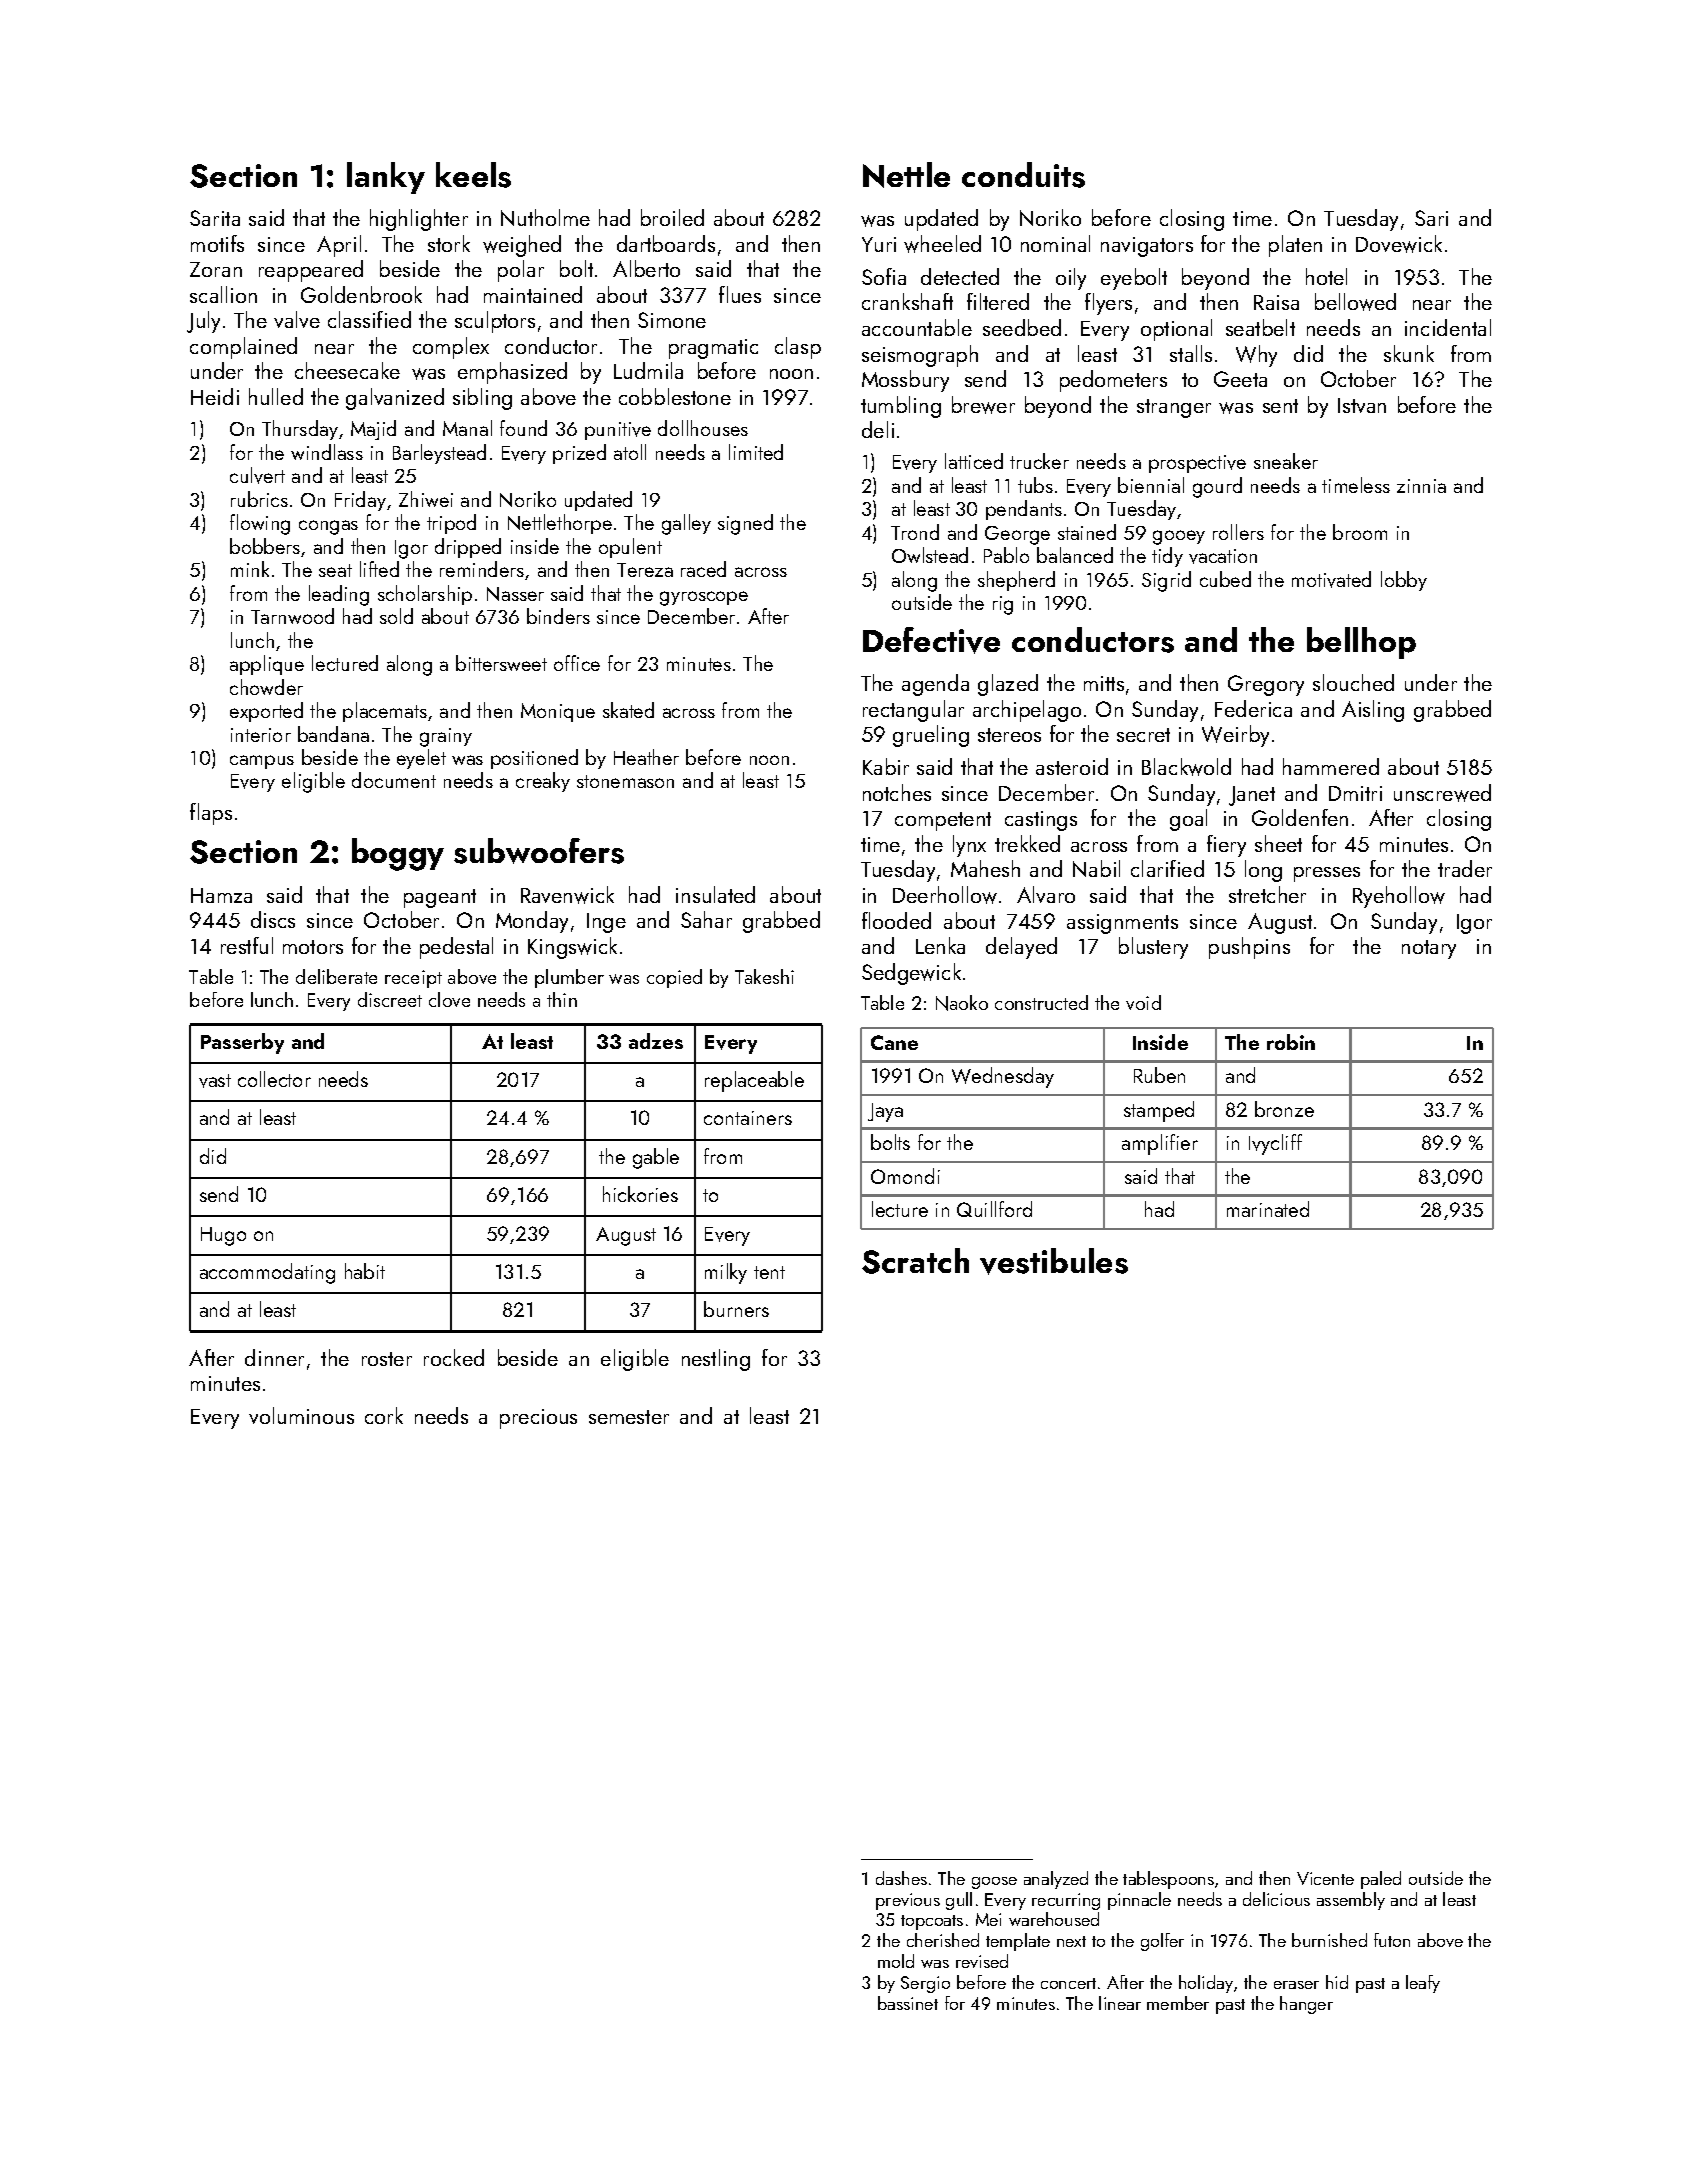  What do you see at coordinates (384, 1415) in the screenshot?
I see `cork` at bounding box center [384, 1415].
